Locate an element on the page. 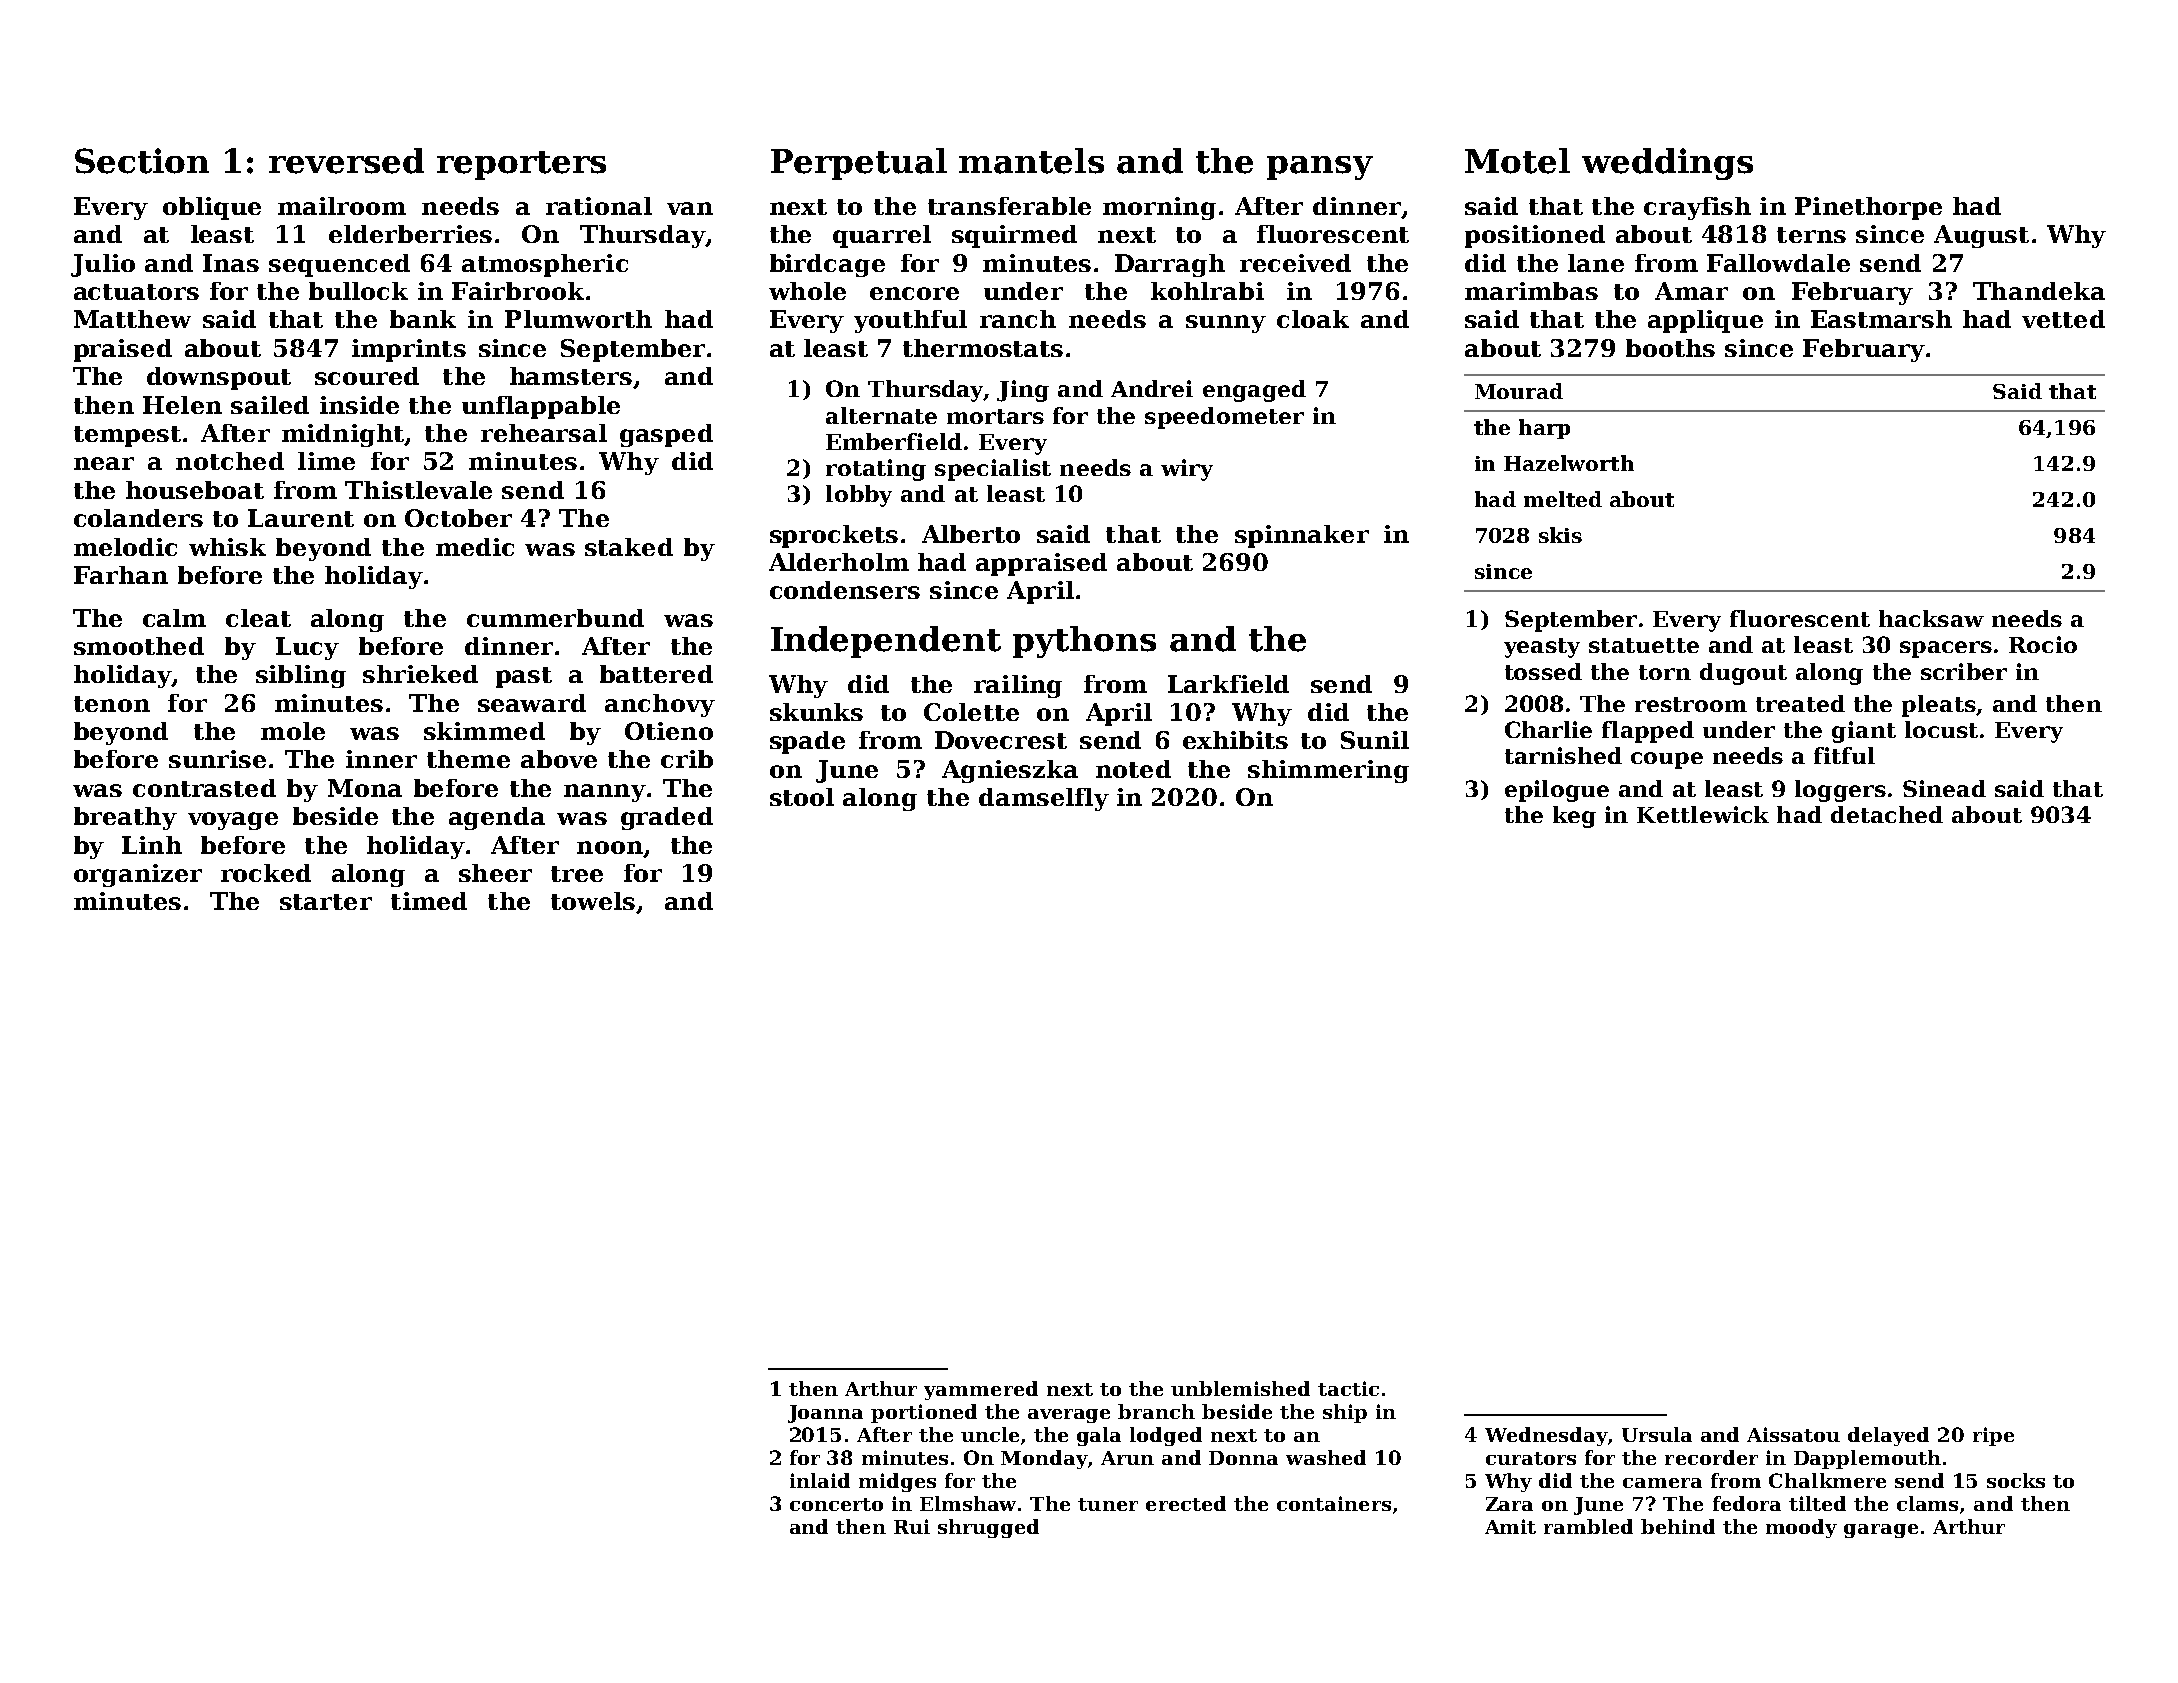 This page has width=2178, height=1683. mantels is located at coordinates (1031, 161).
